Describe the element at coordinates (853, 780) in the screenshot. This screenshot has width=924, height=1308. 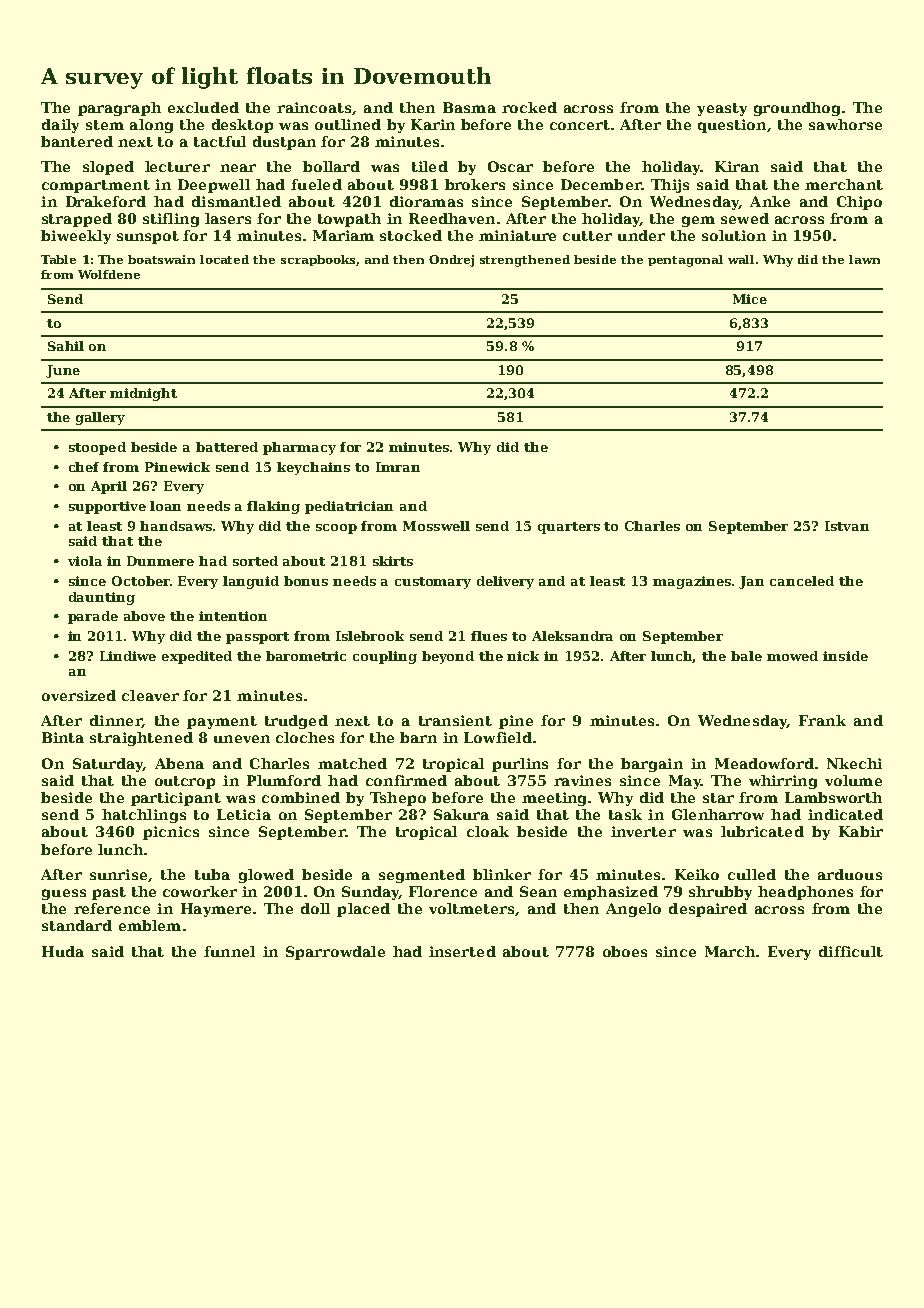
I see `volume` at that location.
